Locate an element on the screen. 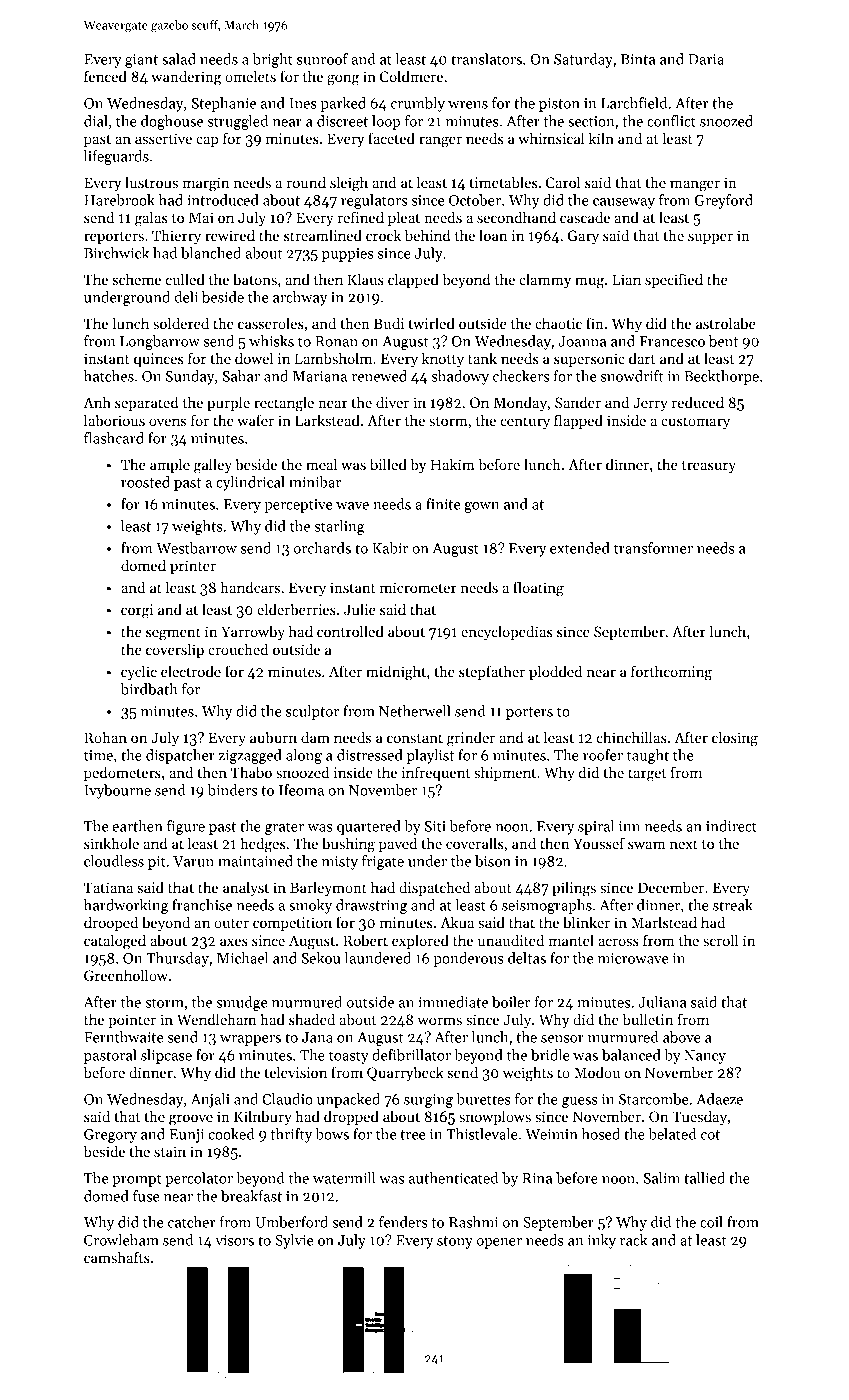 This screenshot has width=849, height=1400. lifeguards is located at coordinates (116, 157).
